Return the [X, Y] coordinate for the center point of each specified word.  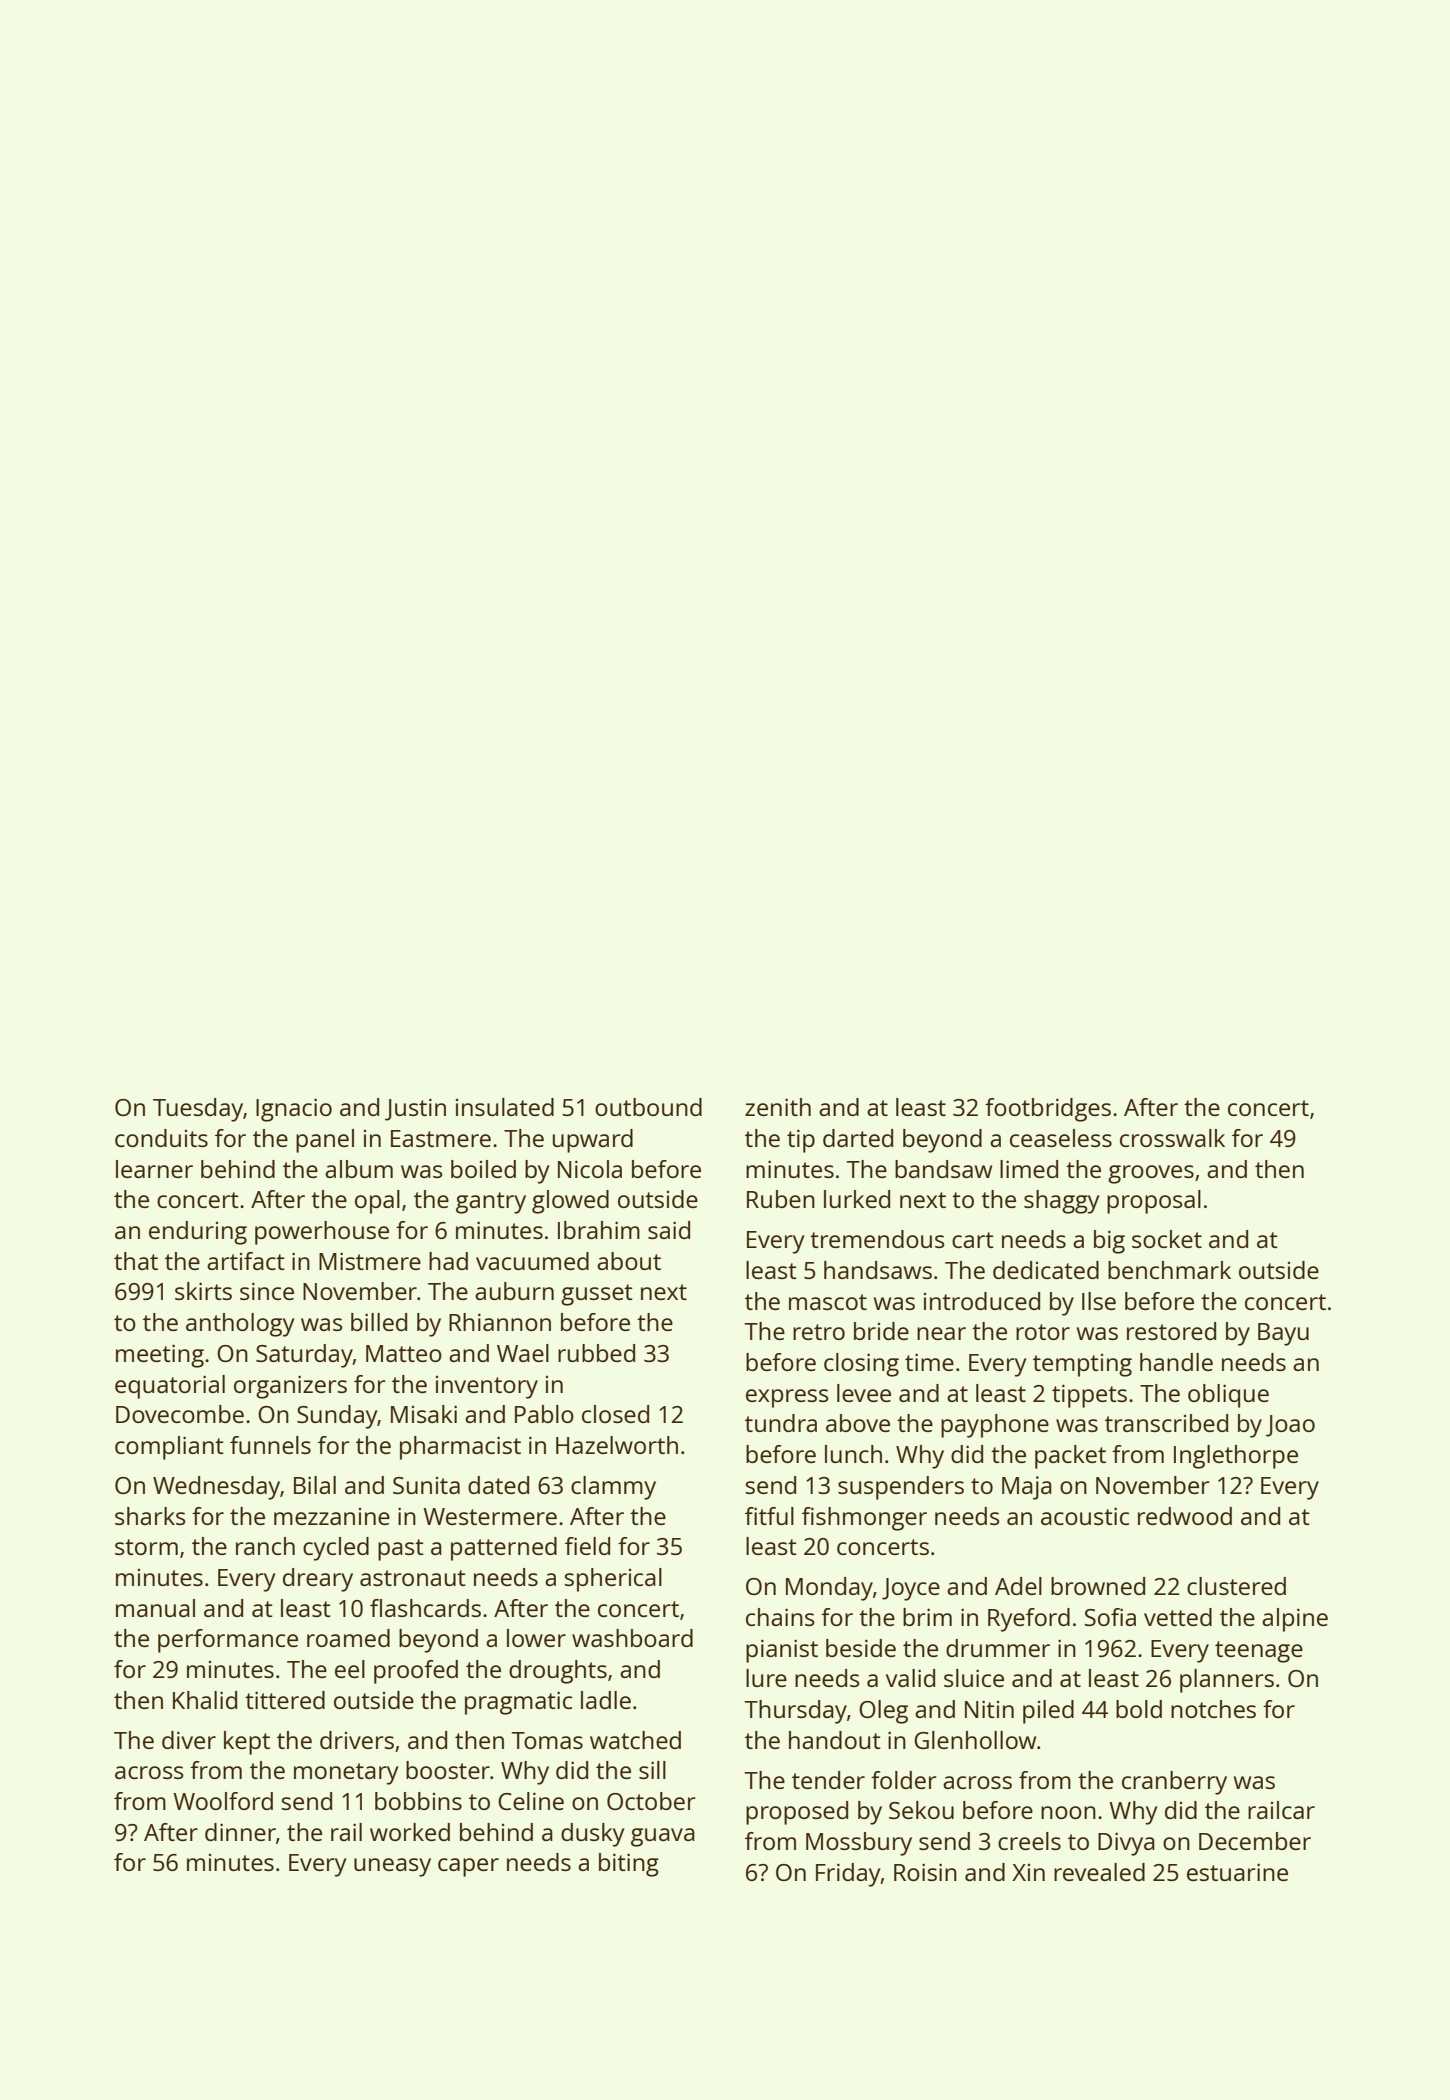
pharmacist [460, 1448]
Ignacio [294, 1110]
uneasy [392, 1867]
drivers [357, 1740]
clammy [613, 1488]
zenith [778, 1107]
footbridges [1048, 1110]
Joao [1290, 1426]
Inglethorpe [1236, 1457]
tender [828, 1780]
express [787, 1398]
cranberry [1174, 1783]
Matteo [404, 1353]
